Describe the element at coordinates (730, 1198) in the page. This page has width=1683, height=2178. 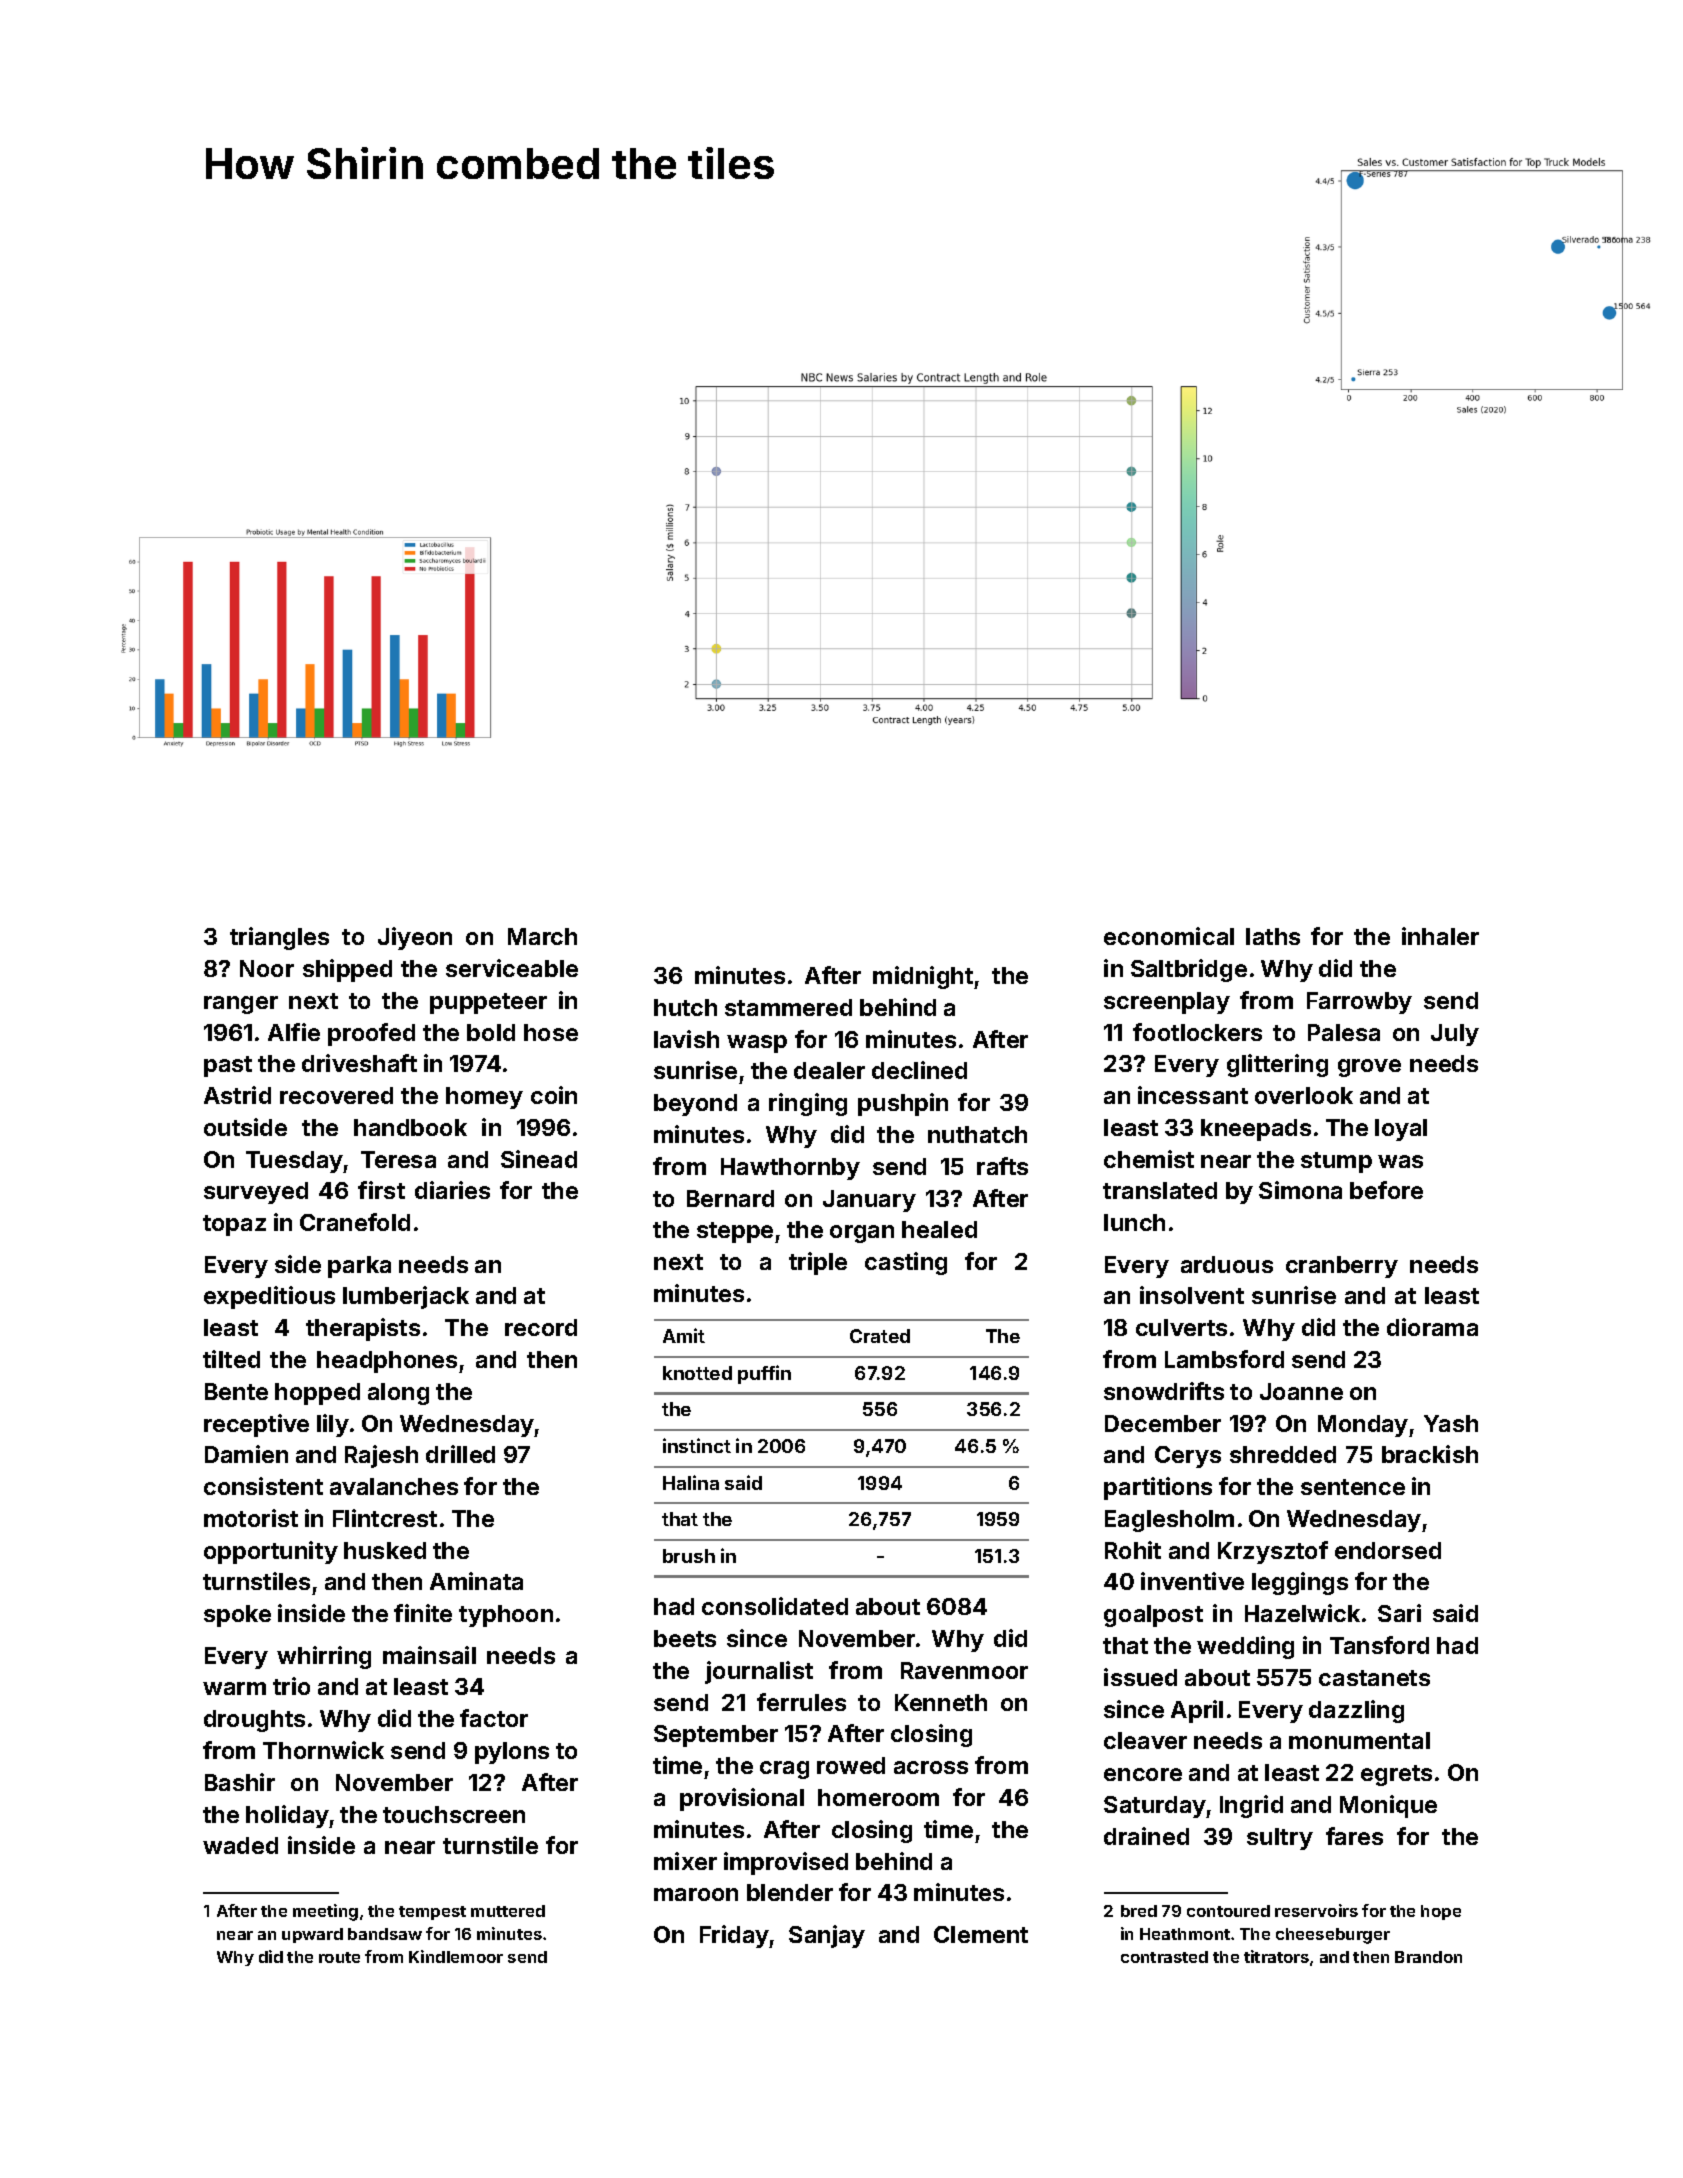
I see `Bernard` at that location.
